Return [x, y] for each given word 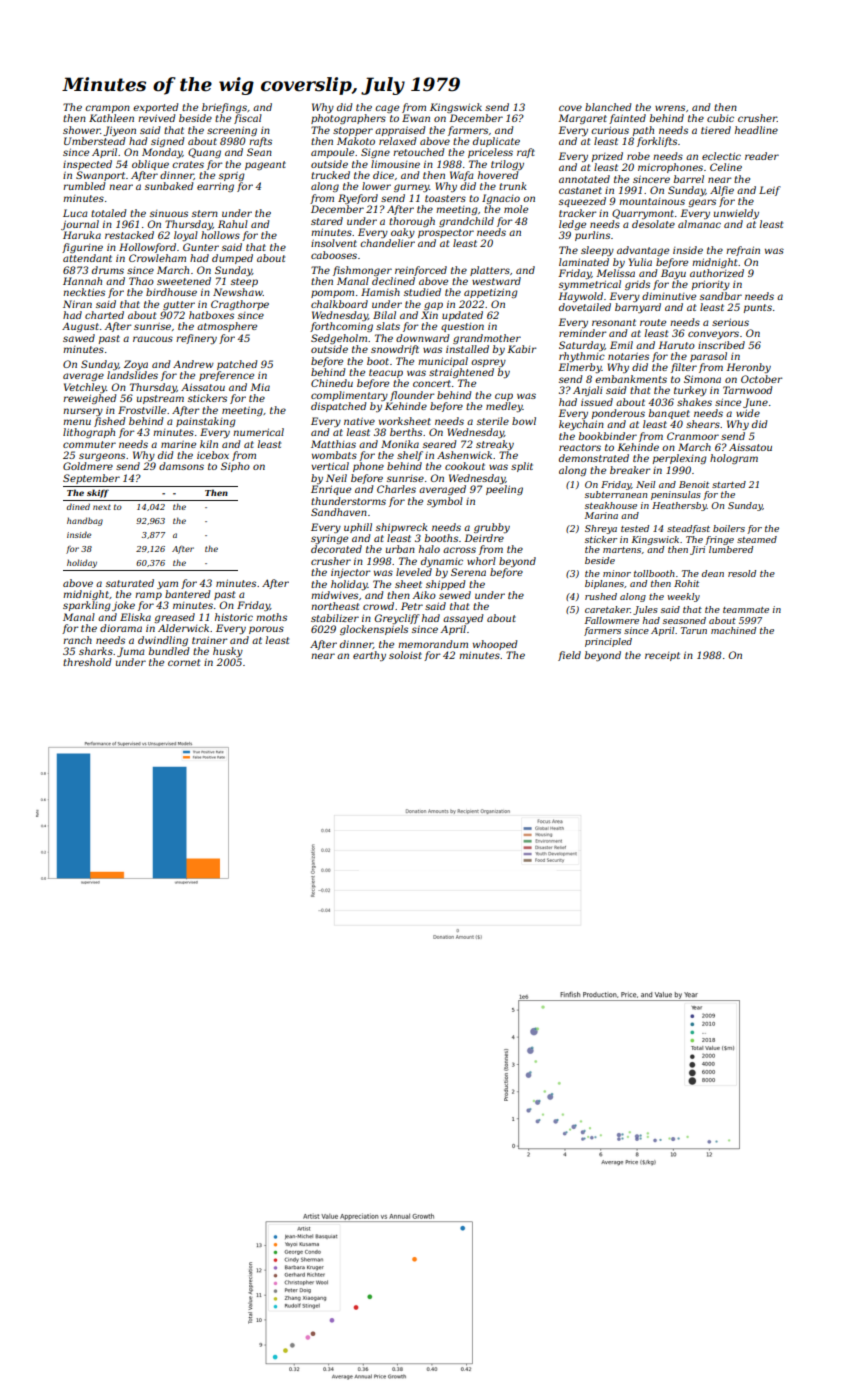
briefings [224, 108]
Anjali [587, 391]
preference [226, 376]
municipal [443, 362]
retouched [418, 152]
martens [622, 550]
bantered [187, 594]
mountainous [652, 201]
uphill [358, 528]
